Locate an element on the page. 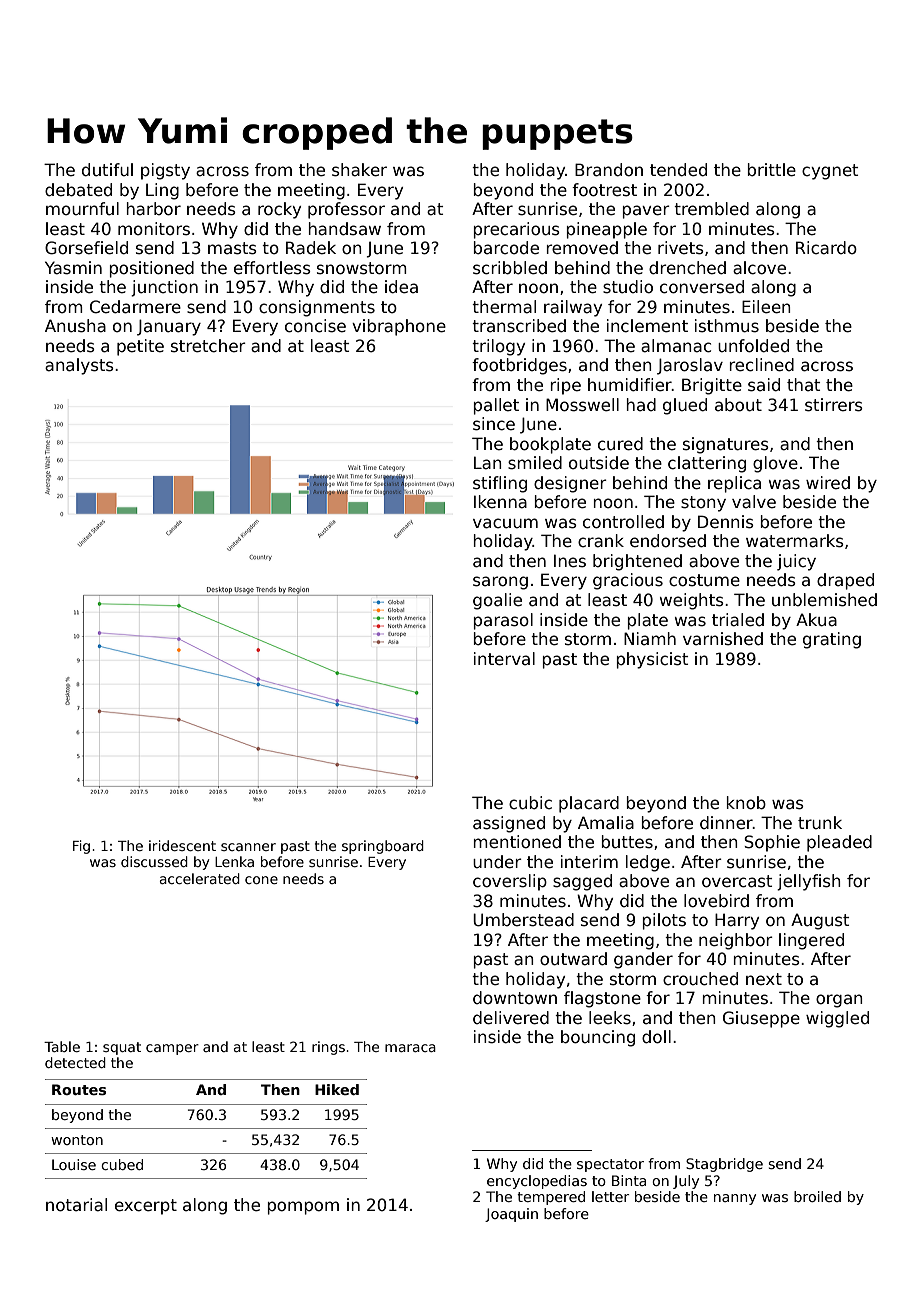  vacuum is located at coordinates (505, 523).
